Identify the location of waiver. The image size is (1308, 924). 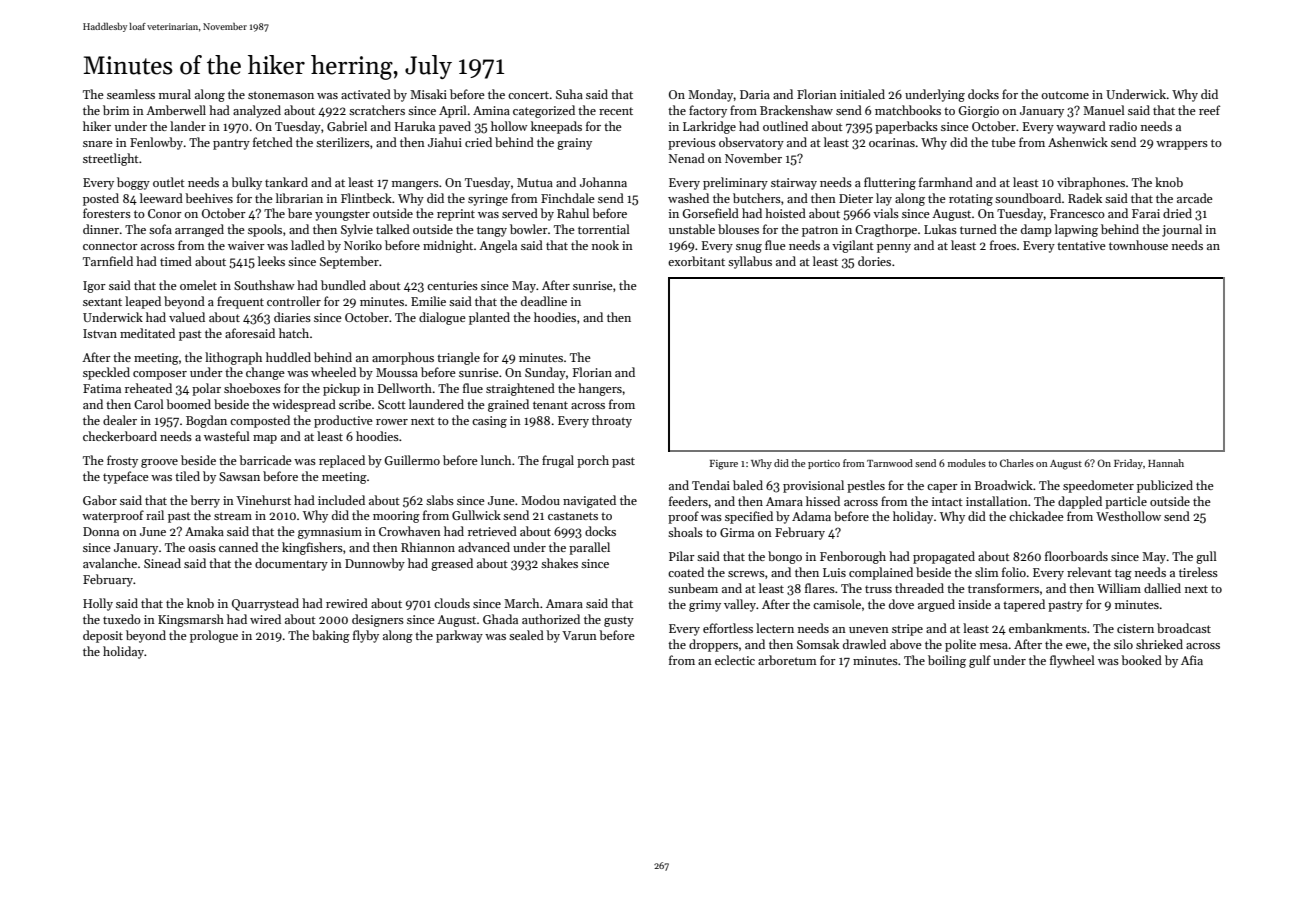
(246, 245).
